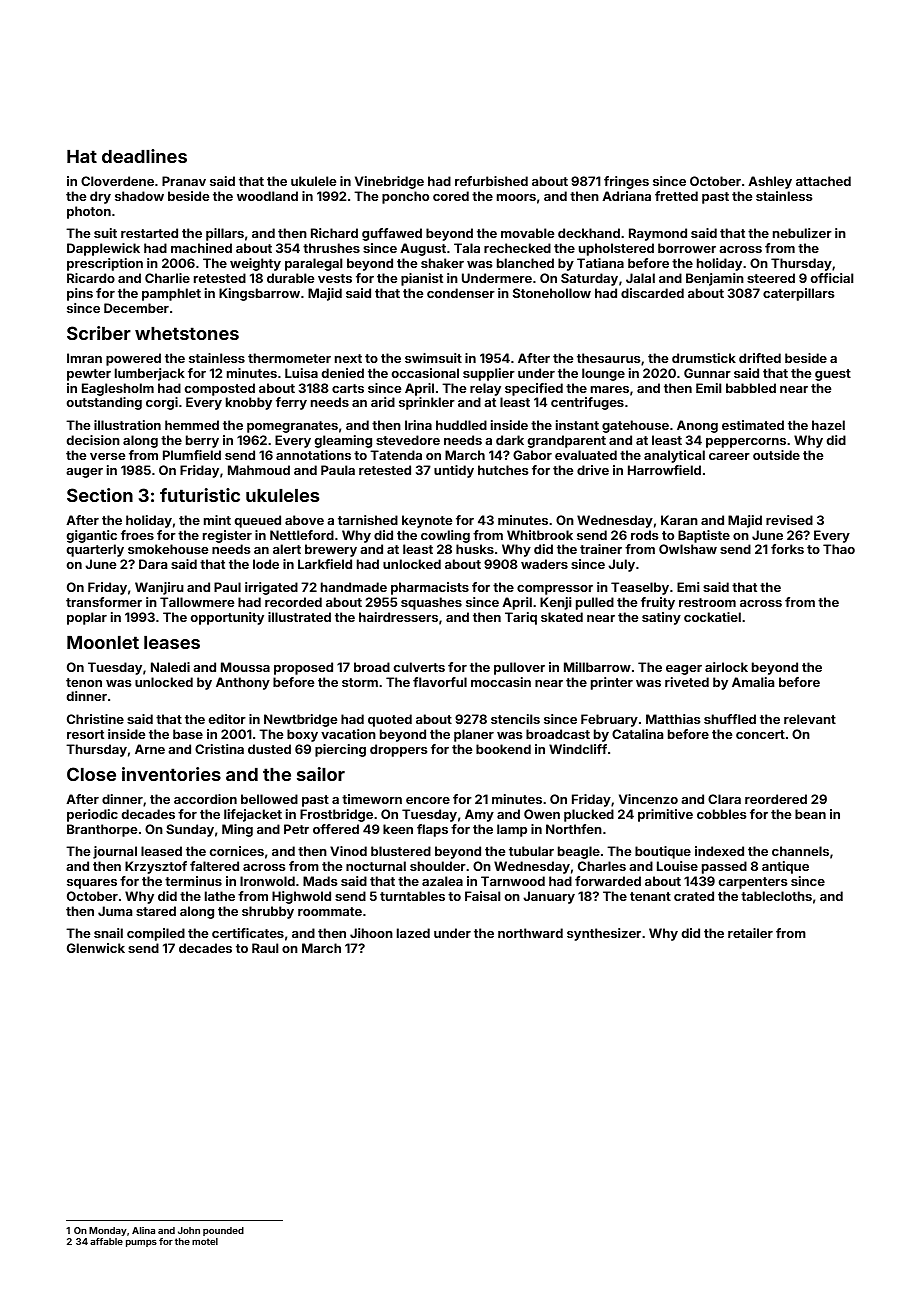 This image has width=924, height=1314. What do you see at coordinates (431, 603) in the image?
I see `squashes` at bounding box center [431, 603].
